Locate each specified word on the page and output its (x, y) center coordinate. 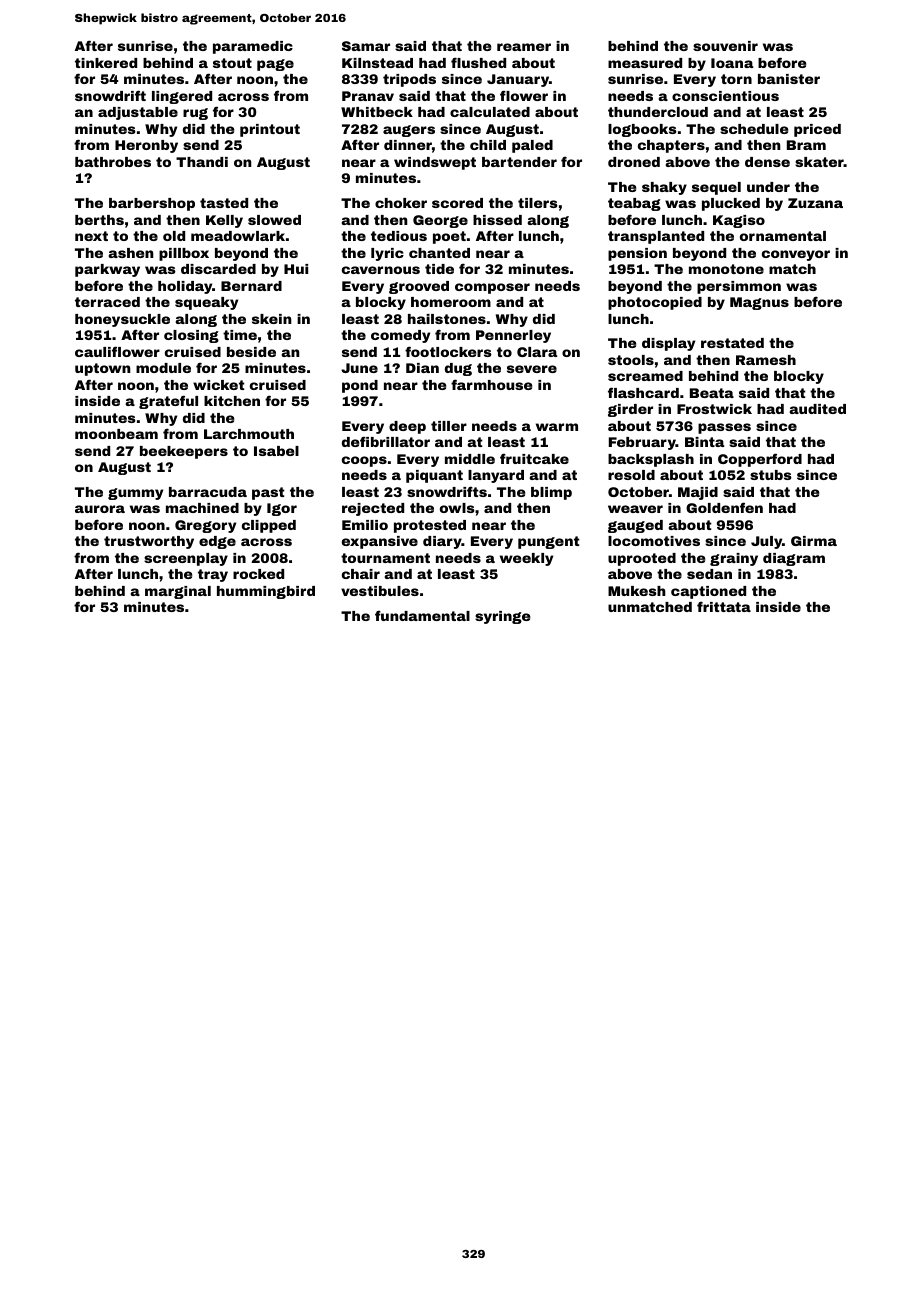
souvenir (725, 46)
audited (817, 409)
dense (767, 162)
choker (401, 203)
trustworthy (149, 542)
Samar (366, 46)
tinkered (106, 63)
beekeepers (184, 452)
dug (458, 369)
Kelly (224, 221)
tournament (385, 558)
